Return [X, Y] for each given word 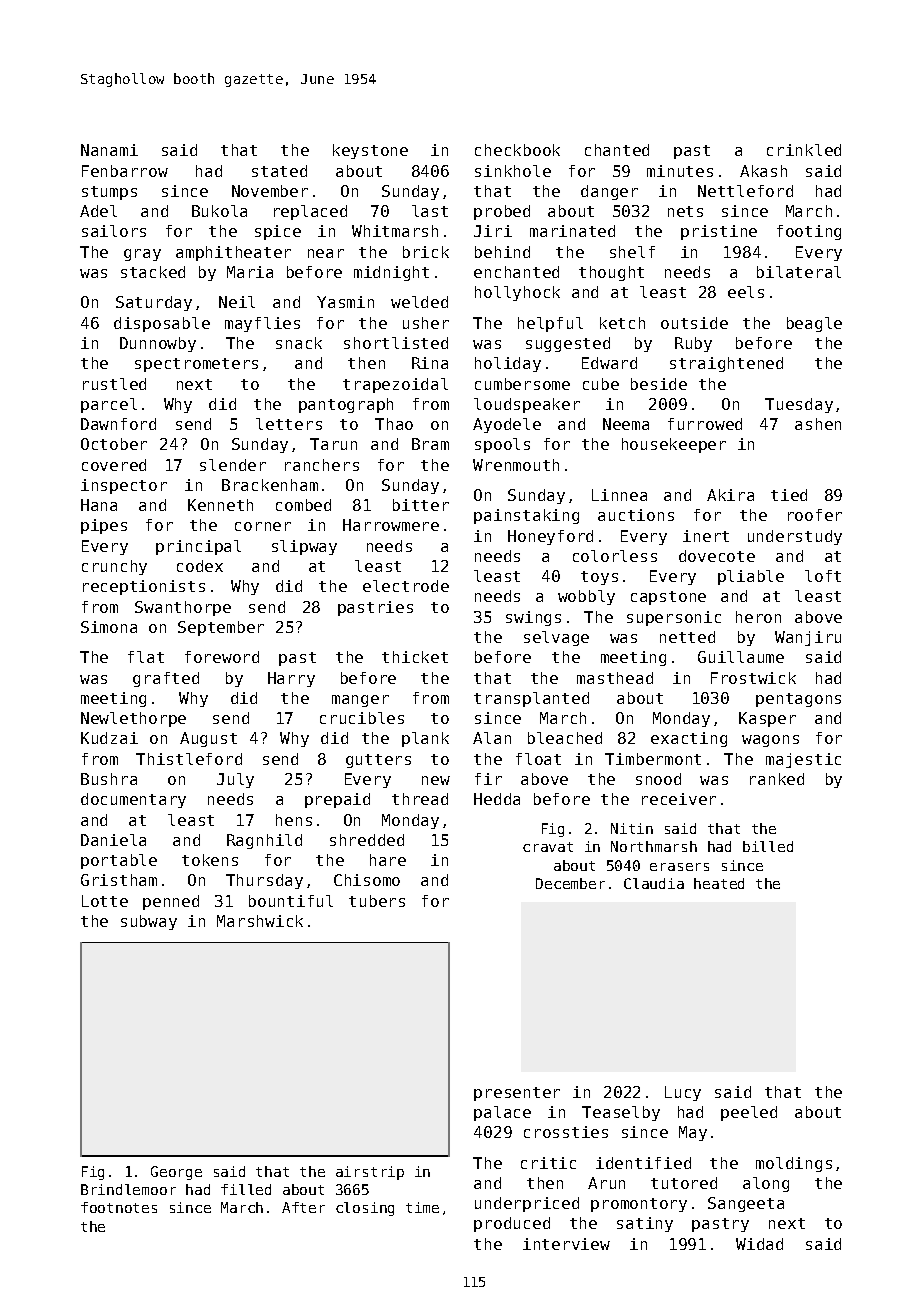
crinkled [804, 150]
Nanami [109, 150]
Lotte [105, 901]
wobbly [586, 597]
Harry [291, 679]
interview [566, 1244]
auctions [636, 515]
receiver [679, 799]
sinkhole [513, 171]
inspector [124, 486]
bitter [421, 505]
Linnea [619, 495]
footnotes [119, 1207]
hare [388, 860]
